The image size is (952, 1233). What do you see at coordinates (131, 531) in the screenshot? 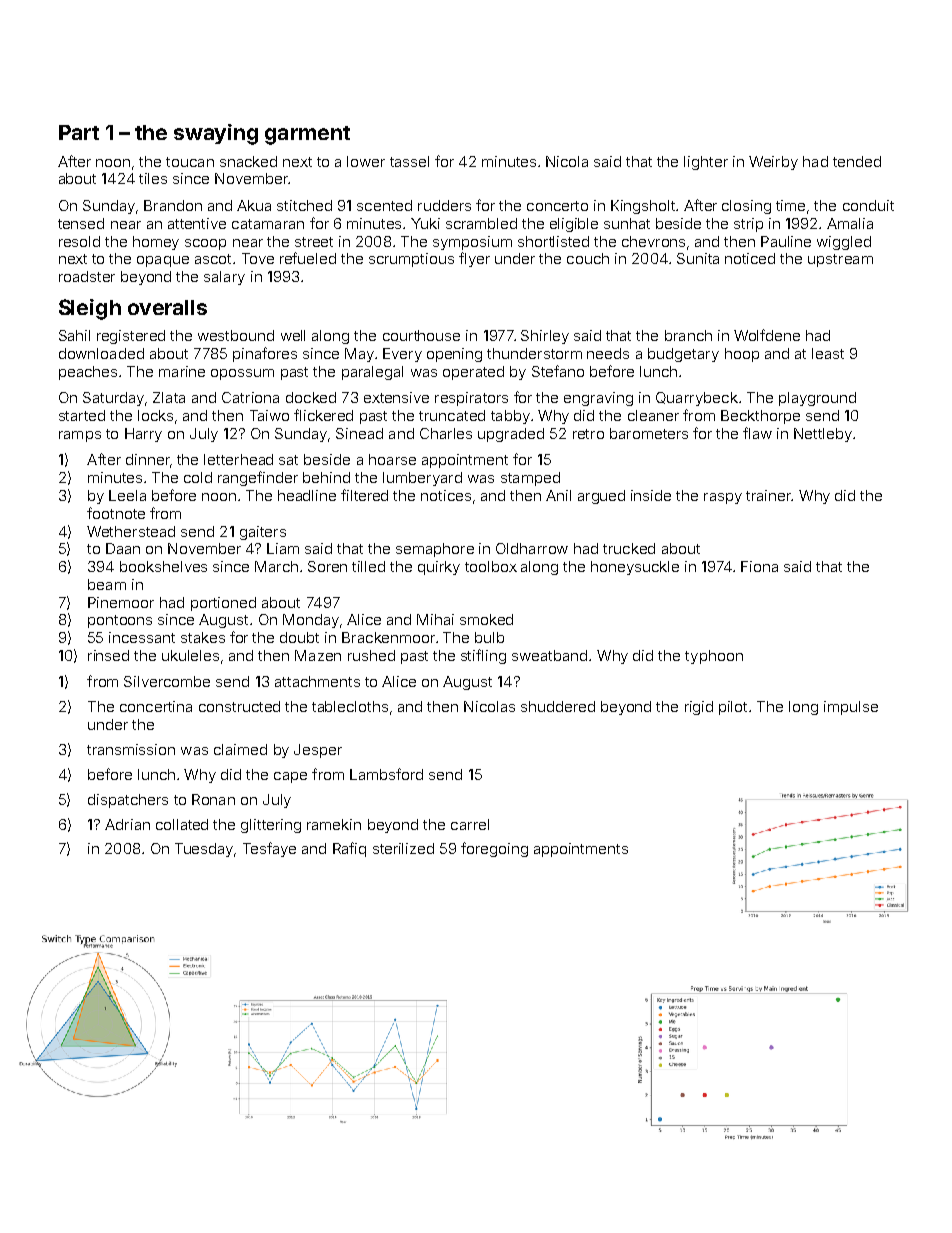
I see `Wetherstead` at bounding box center [131, 531].
